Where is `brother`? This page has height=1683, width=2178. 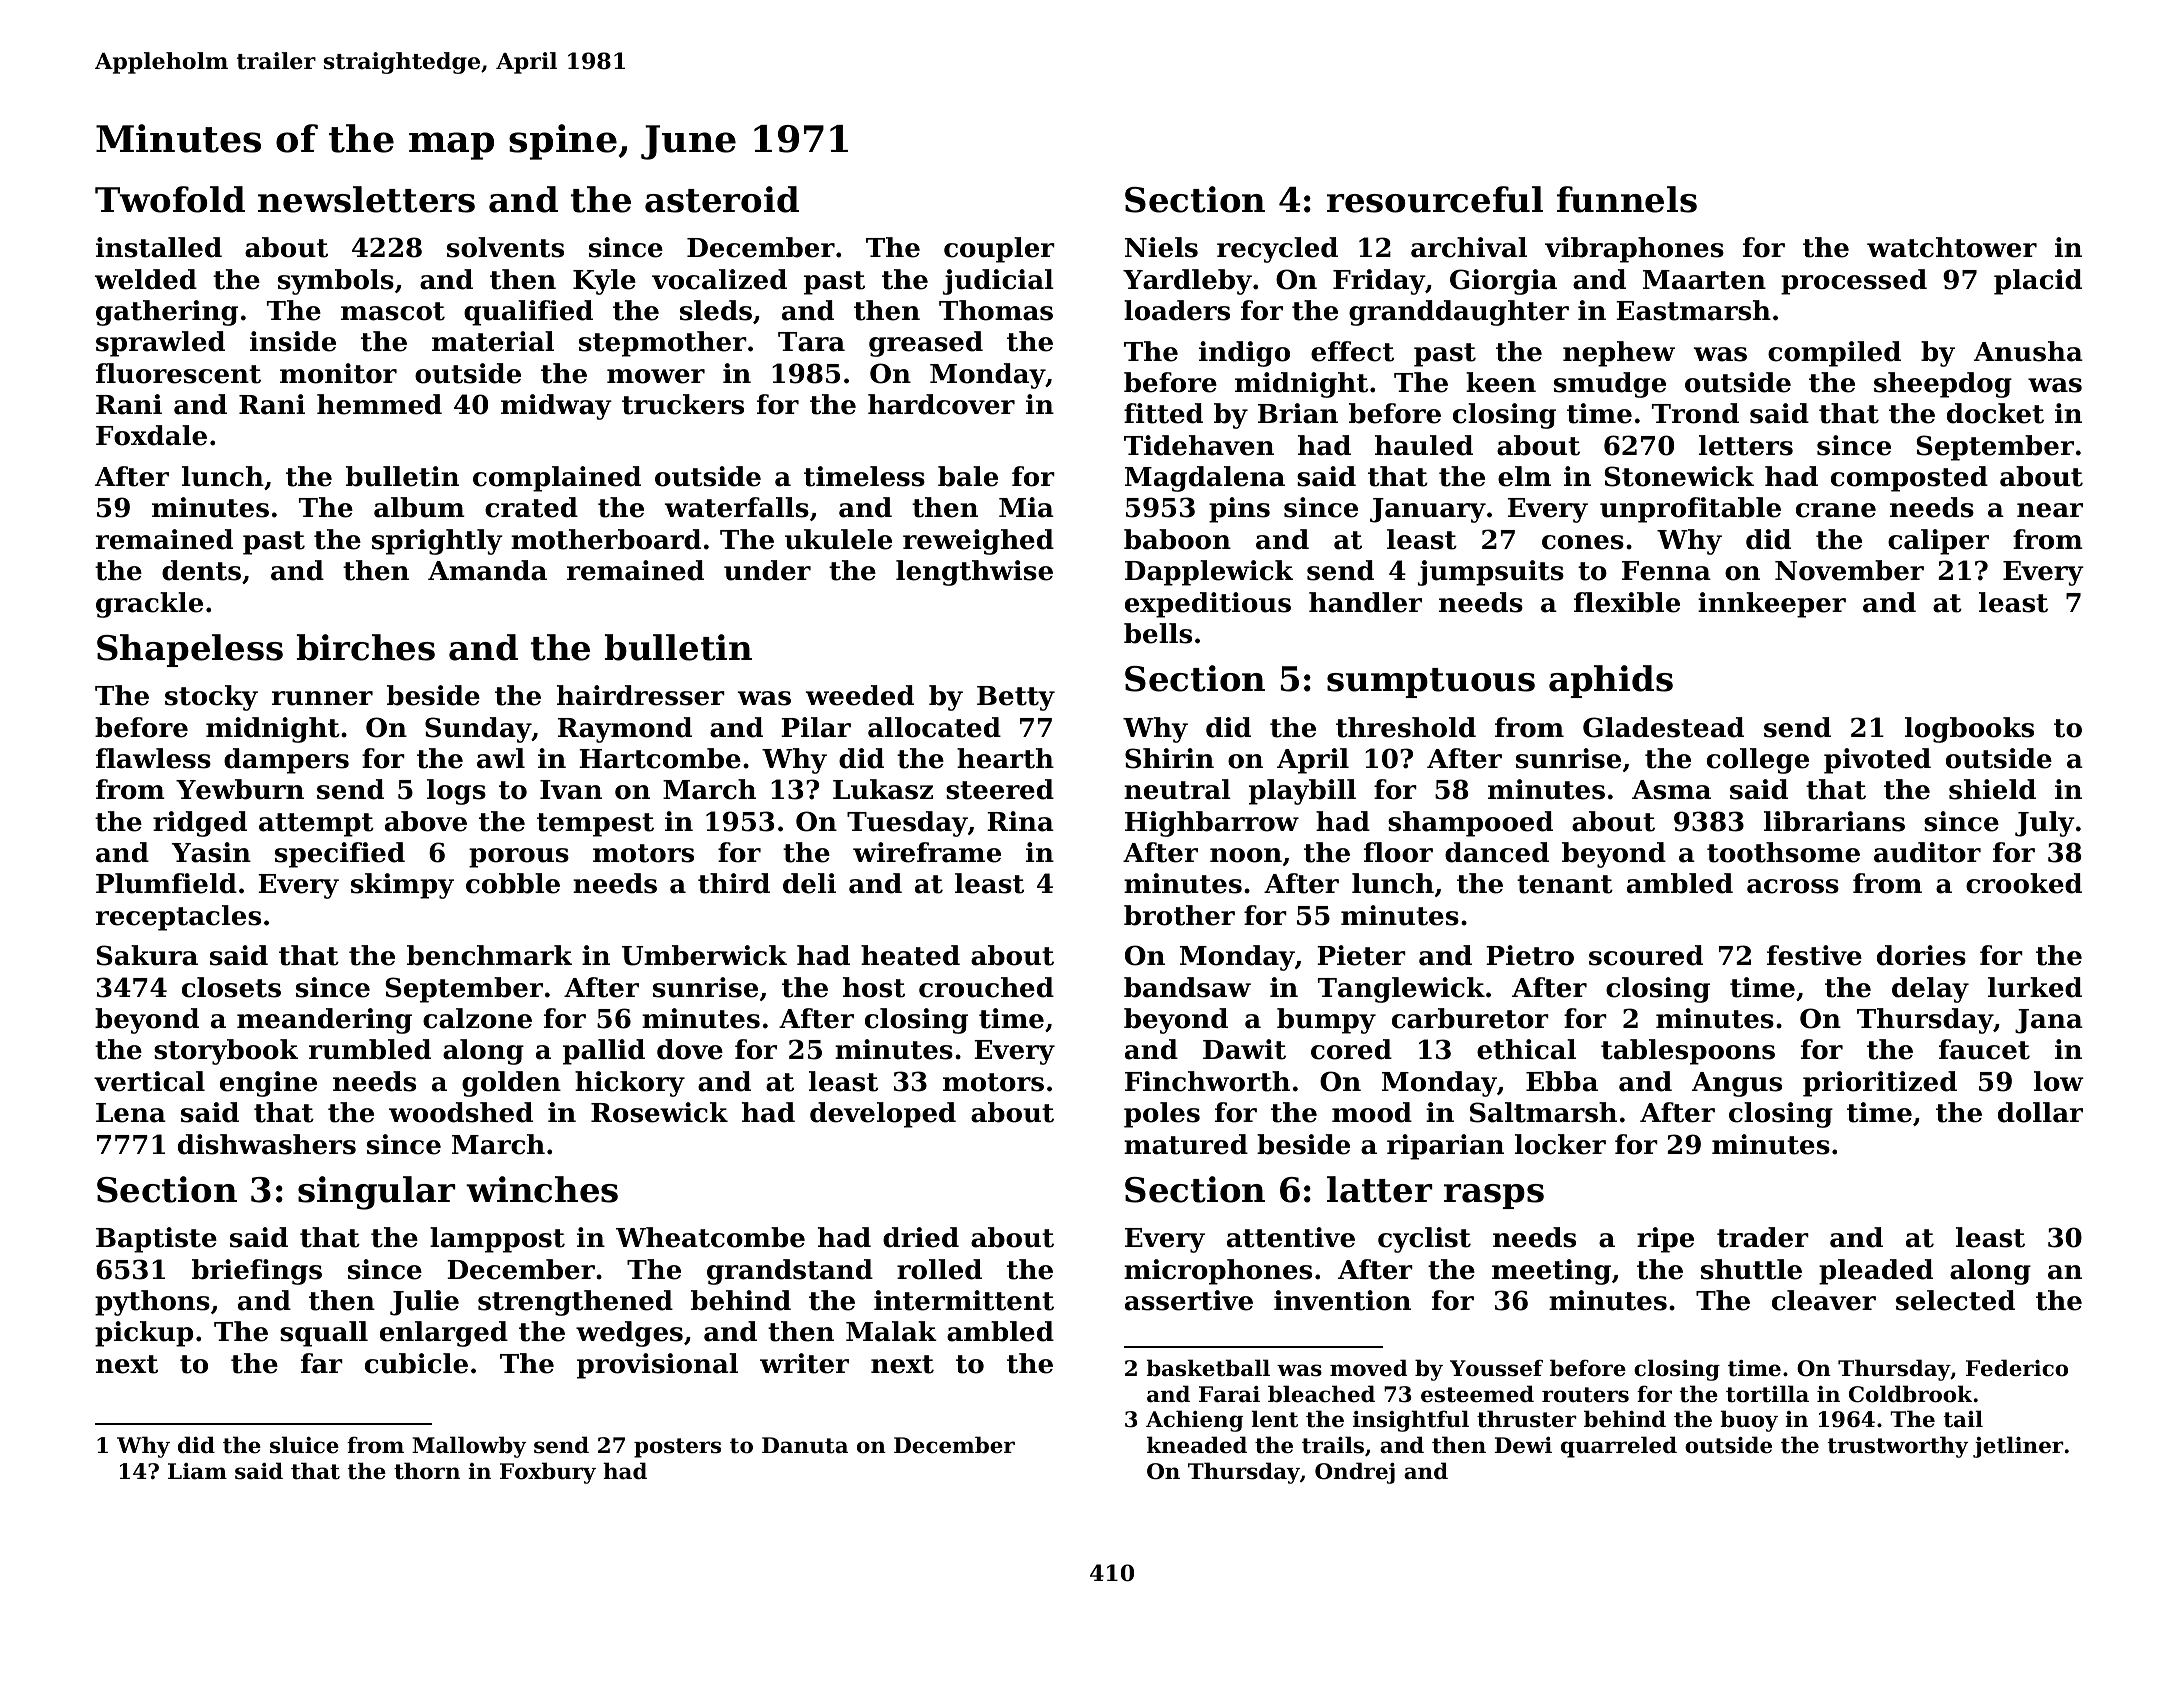 brother is located at coordinates (1179, 915).
